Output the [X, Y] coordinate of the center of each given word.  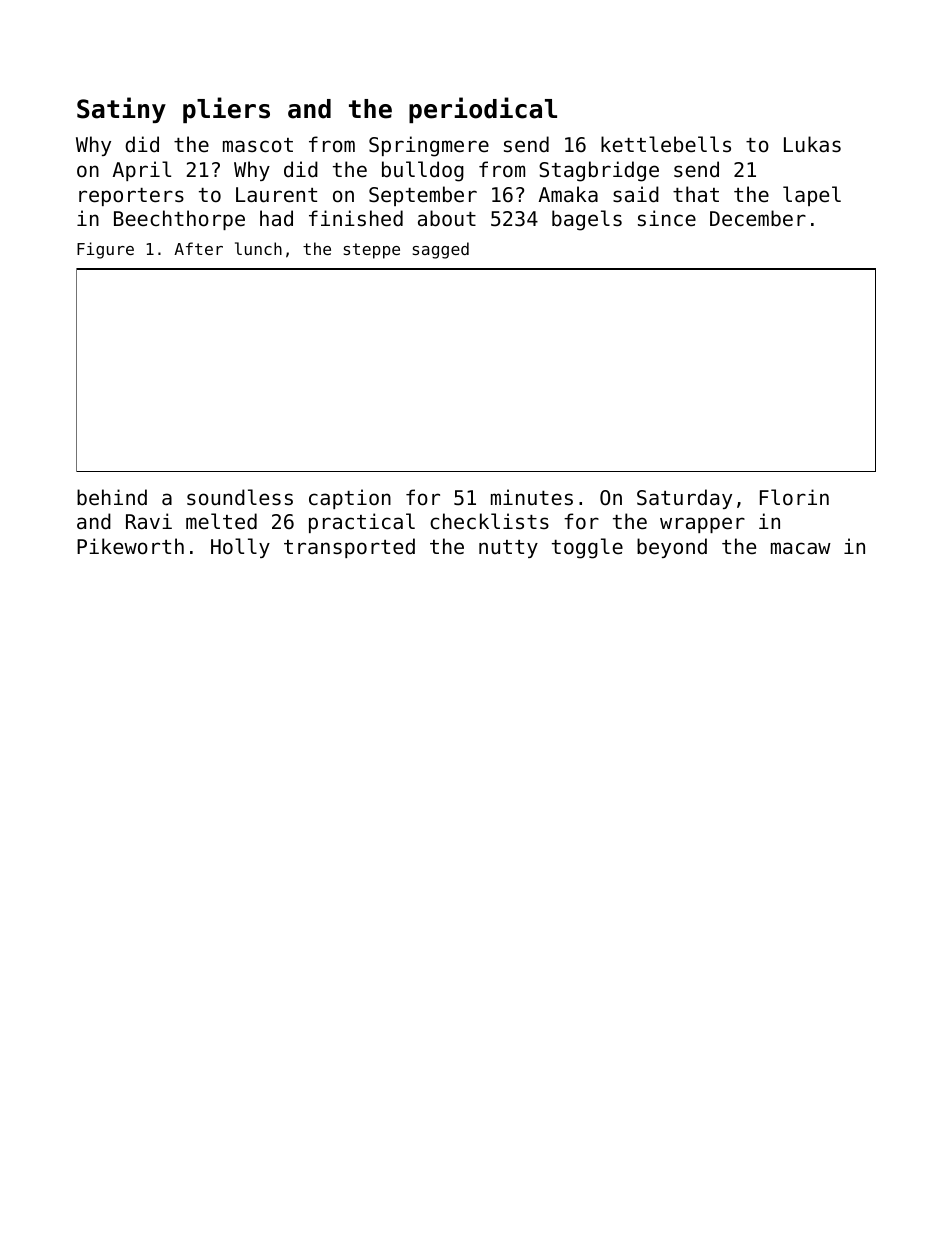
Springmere [429, 146]
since [667, 218]
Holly [240, 548]
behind [112, 497]
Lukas [812, 144]
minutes [532, 497]
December [758, 218]
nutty [508, 549]
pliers [226, 110]
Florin [794, 497]
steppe [372, 251]
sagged [441, 250]
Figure [105, 250]
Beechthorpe [179, 220]
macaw [801, 548]
